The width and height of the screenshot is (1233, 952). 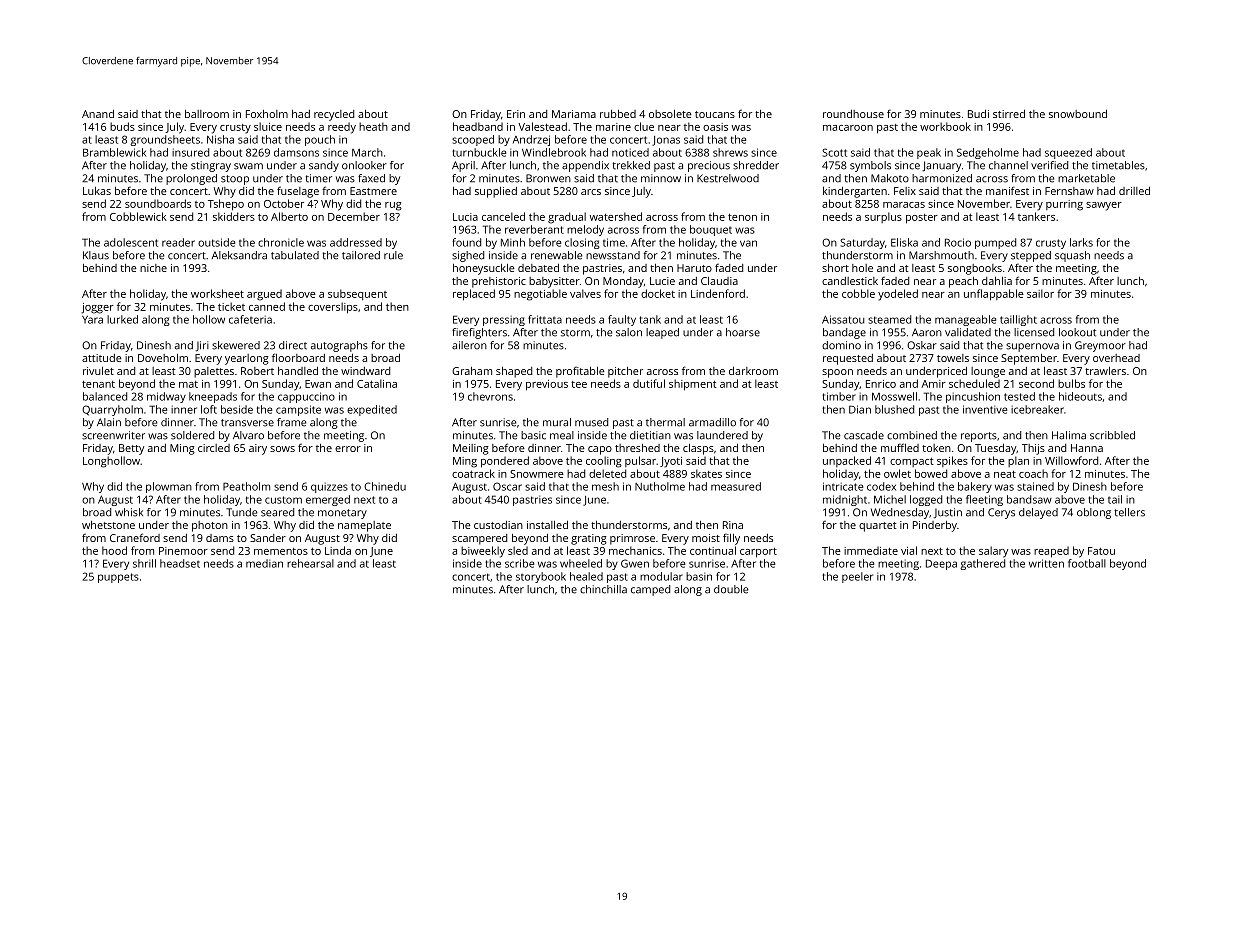 I want to click on obsolete, so click(x=670, y=114).
